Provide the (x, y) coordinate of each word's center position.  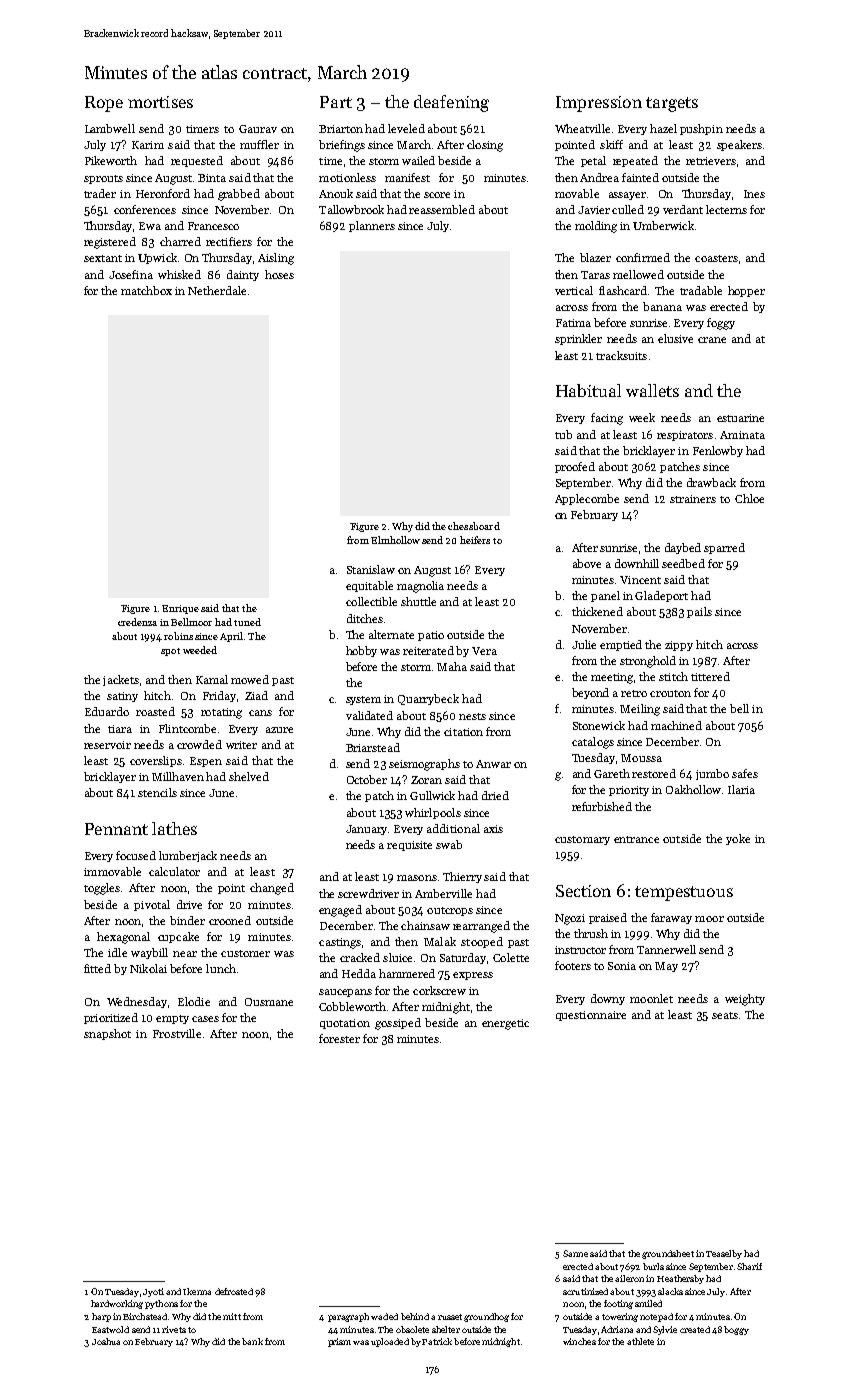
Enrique (180, 609)
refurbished (602, 806)
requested (197, 161)
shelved (249, 776)
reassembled (442, 209)
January (367, 830)
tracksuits (621, 355)
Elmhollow (395, 540)
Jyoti (153, 1292)
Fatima (573, 323)
